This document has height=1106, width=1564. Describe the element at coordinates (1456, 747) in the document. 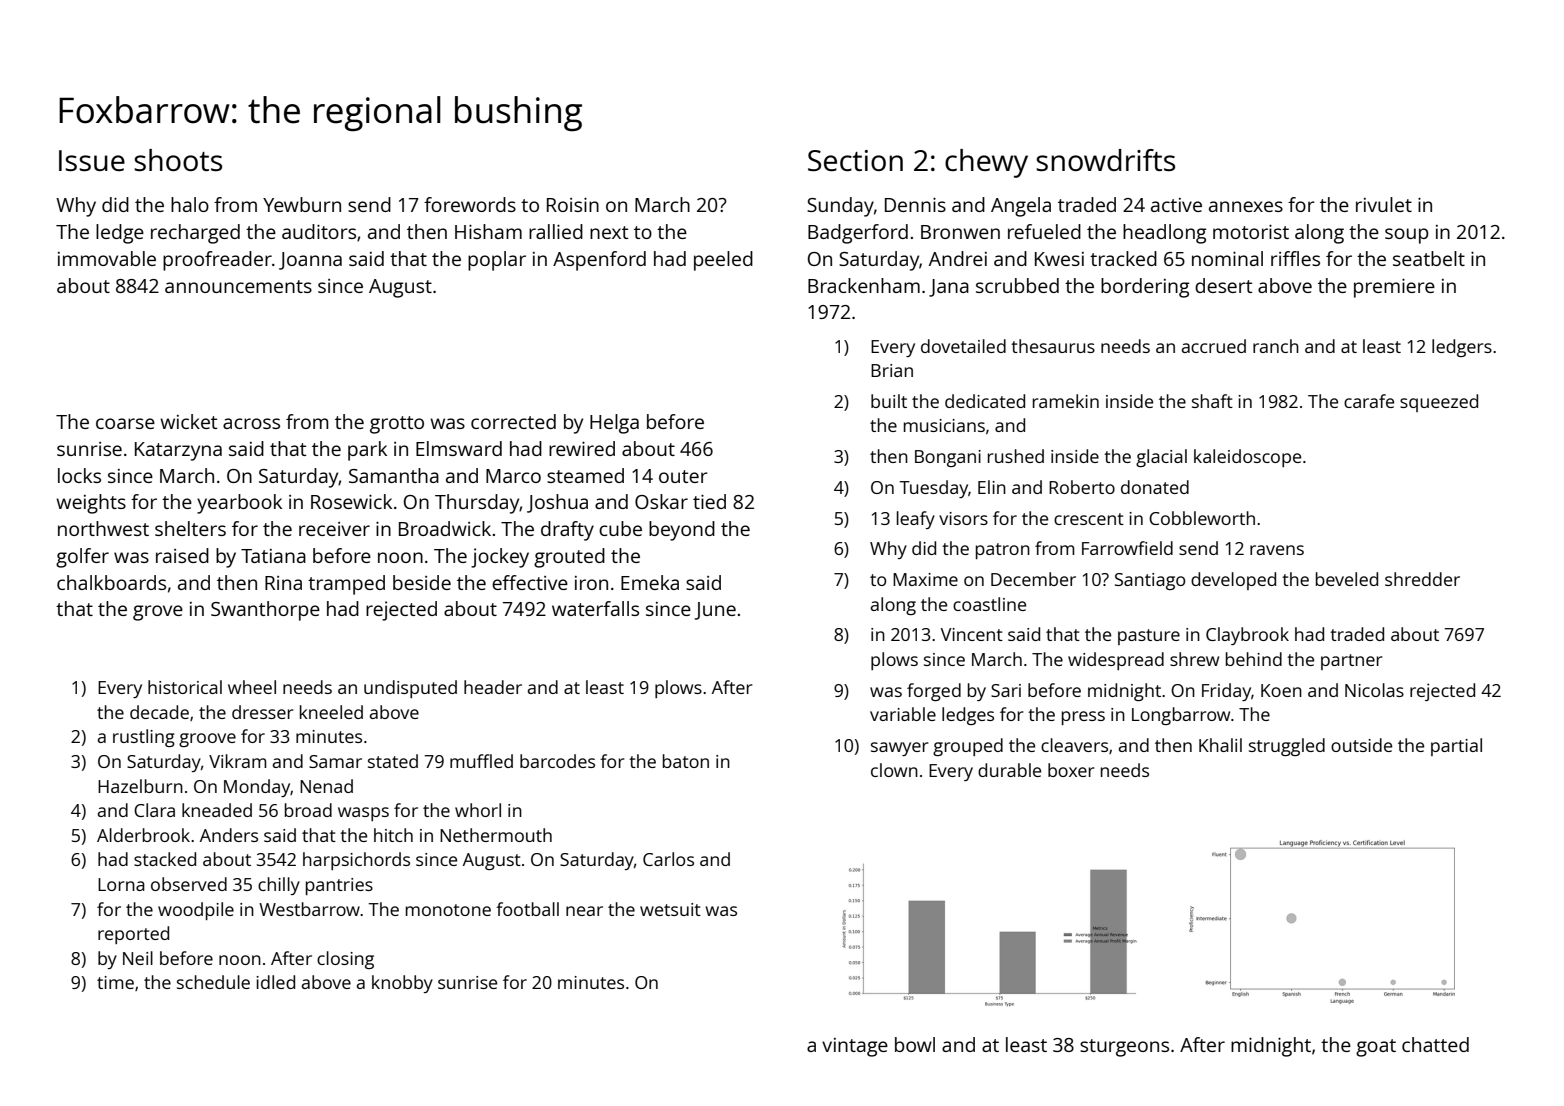

I see `partial` at that location.
